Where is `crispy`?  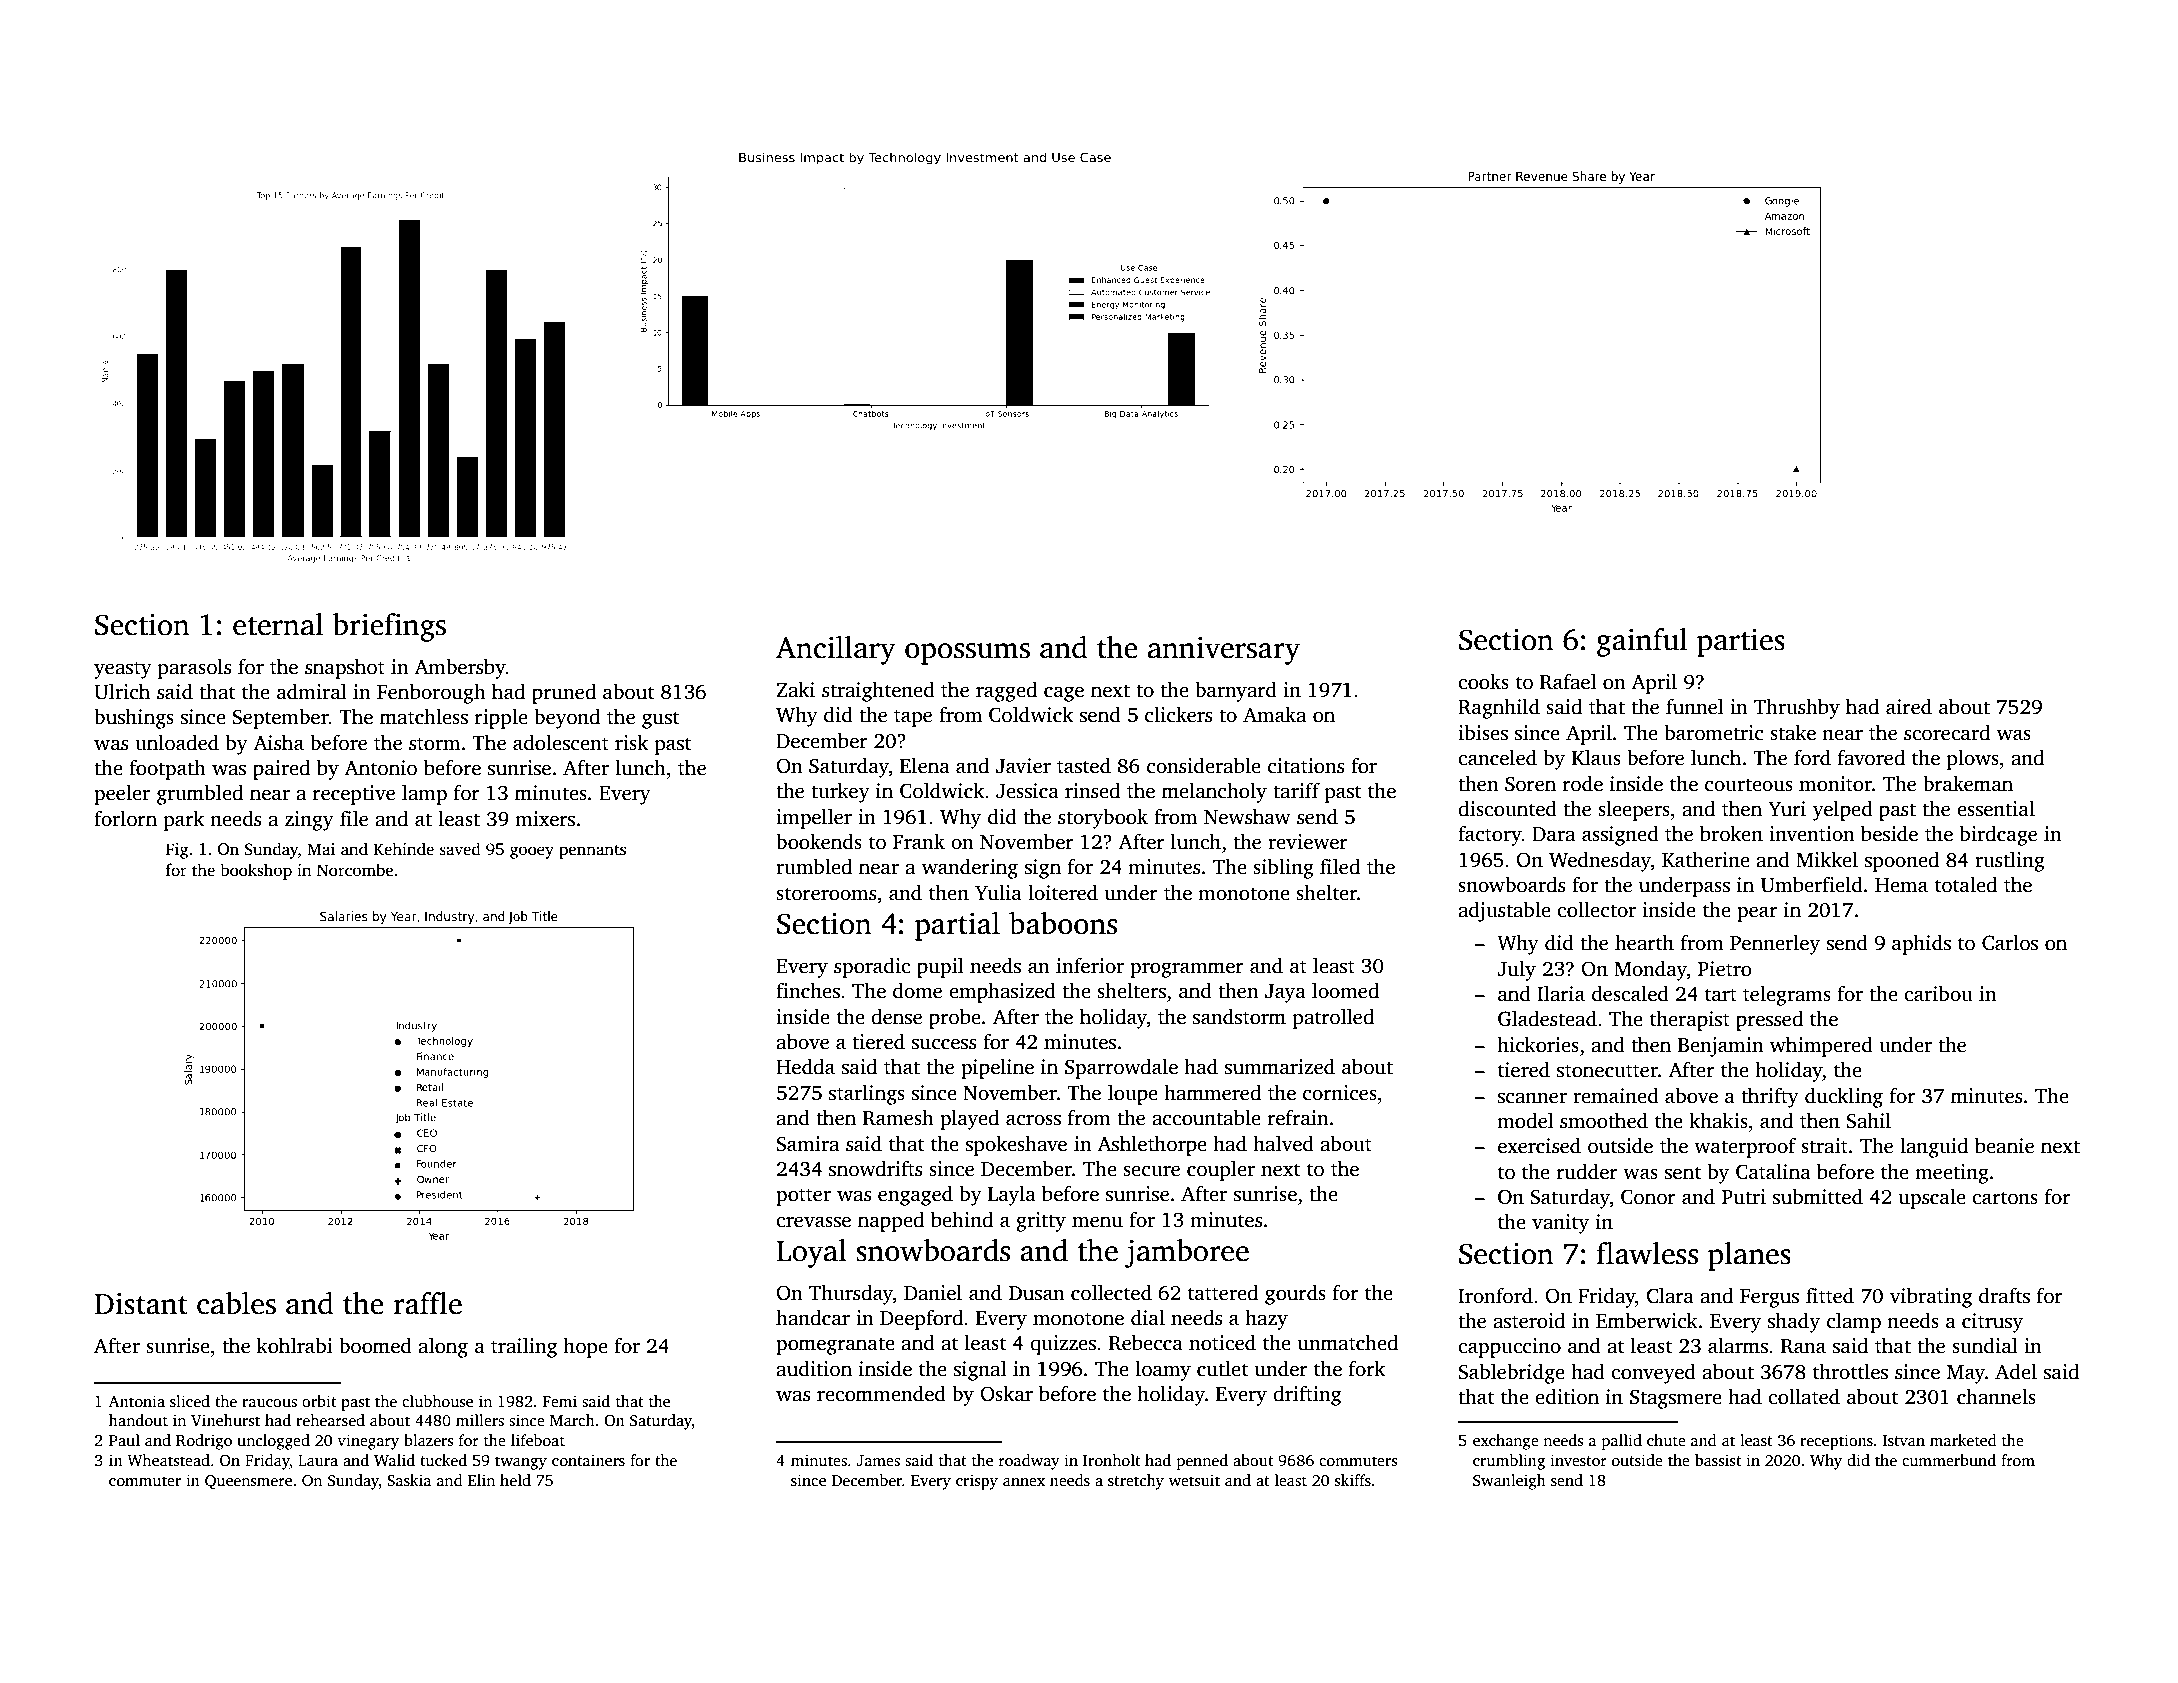
crispy is located at coordinates (977, 1482).
